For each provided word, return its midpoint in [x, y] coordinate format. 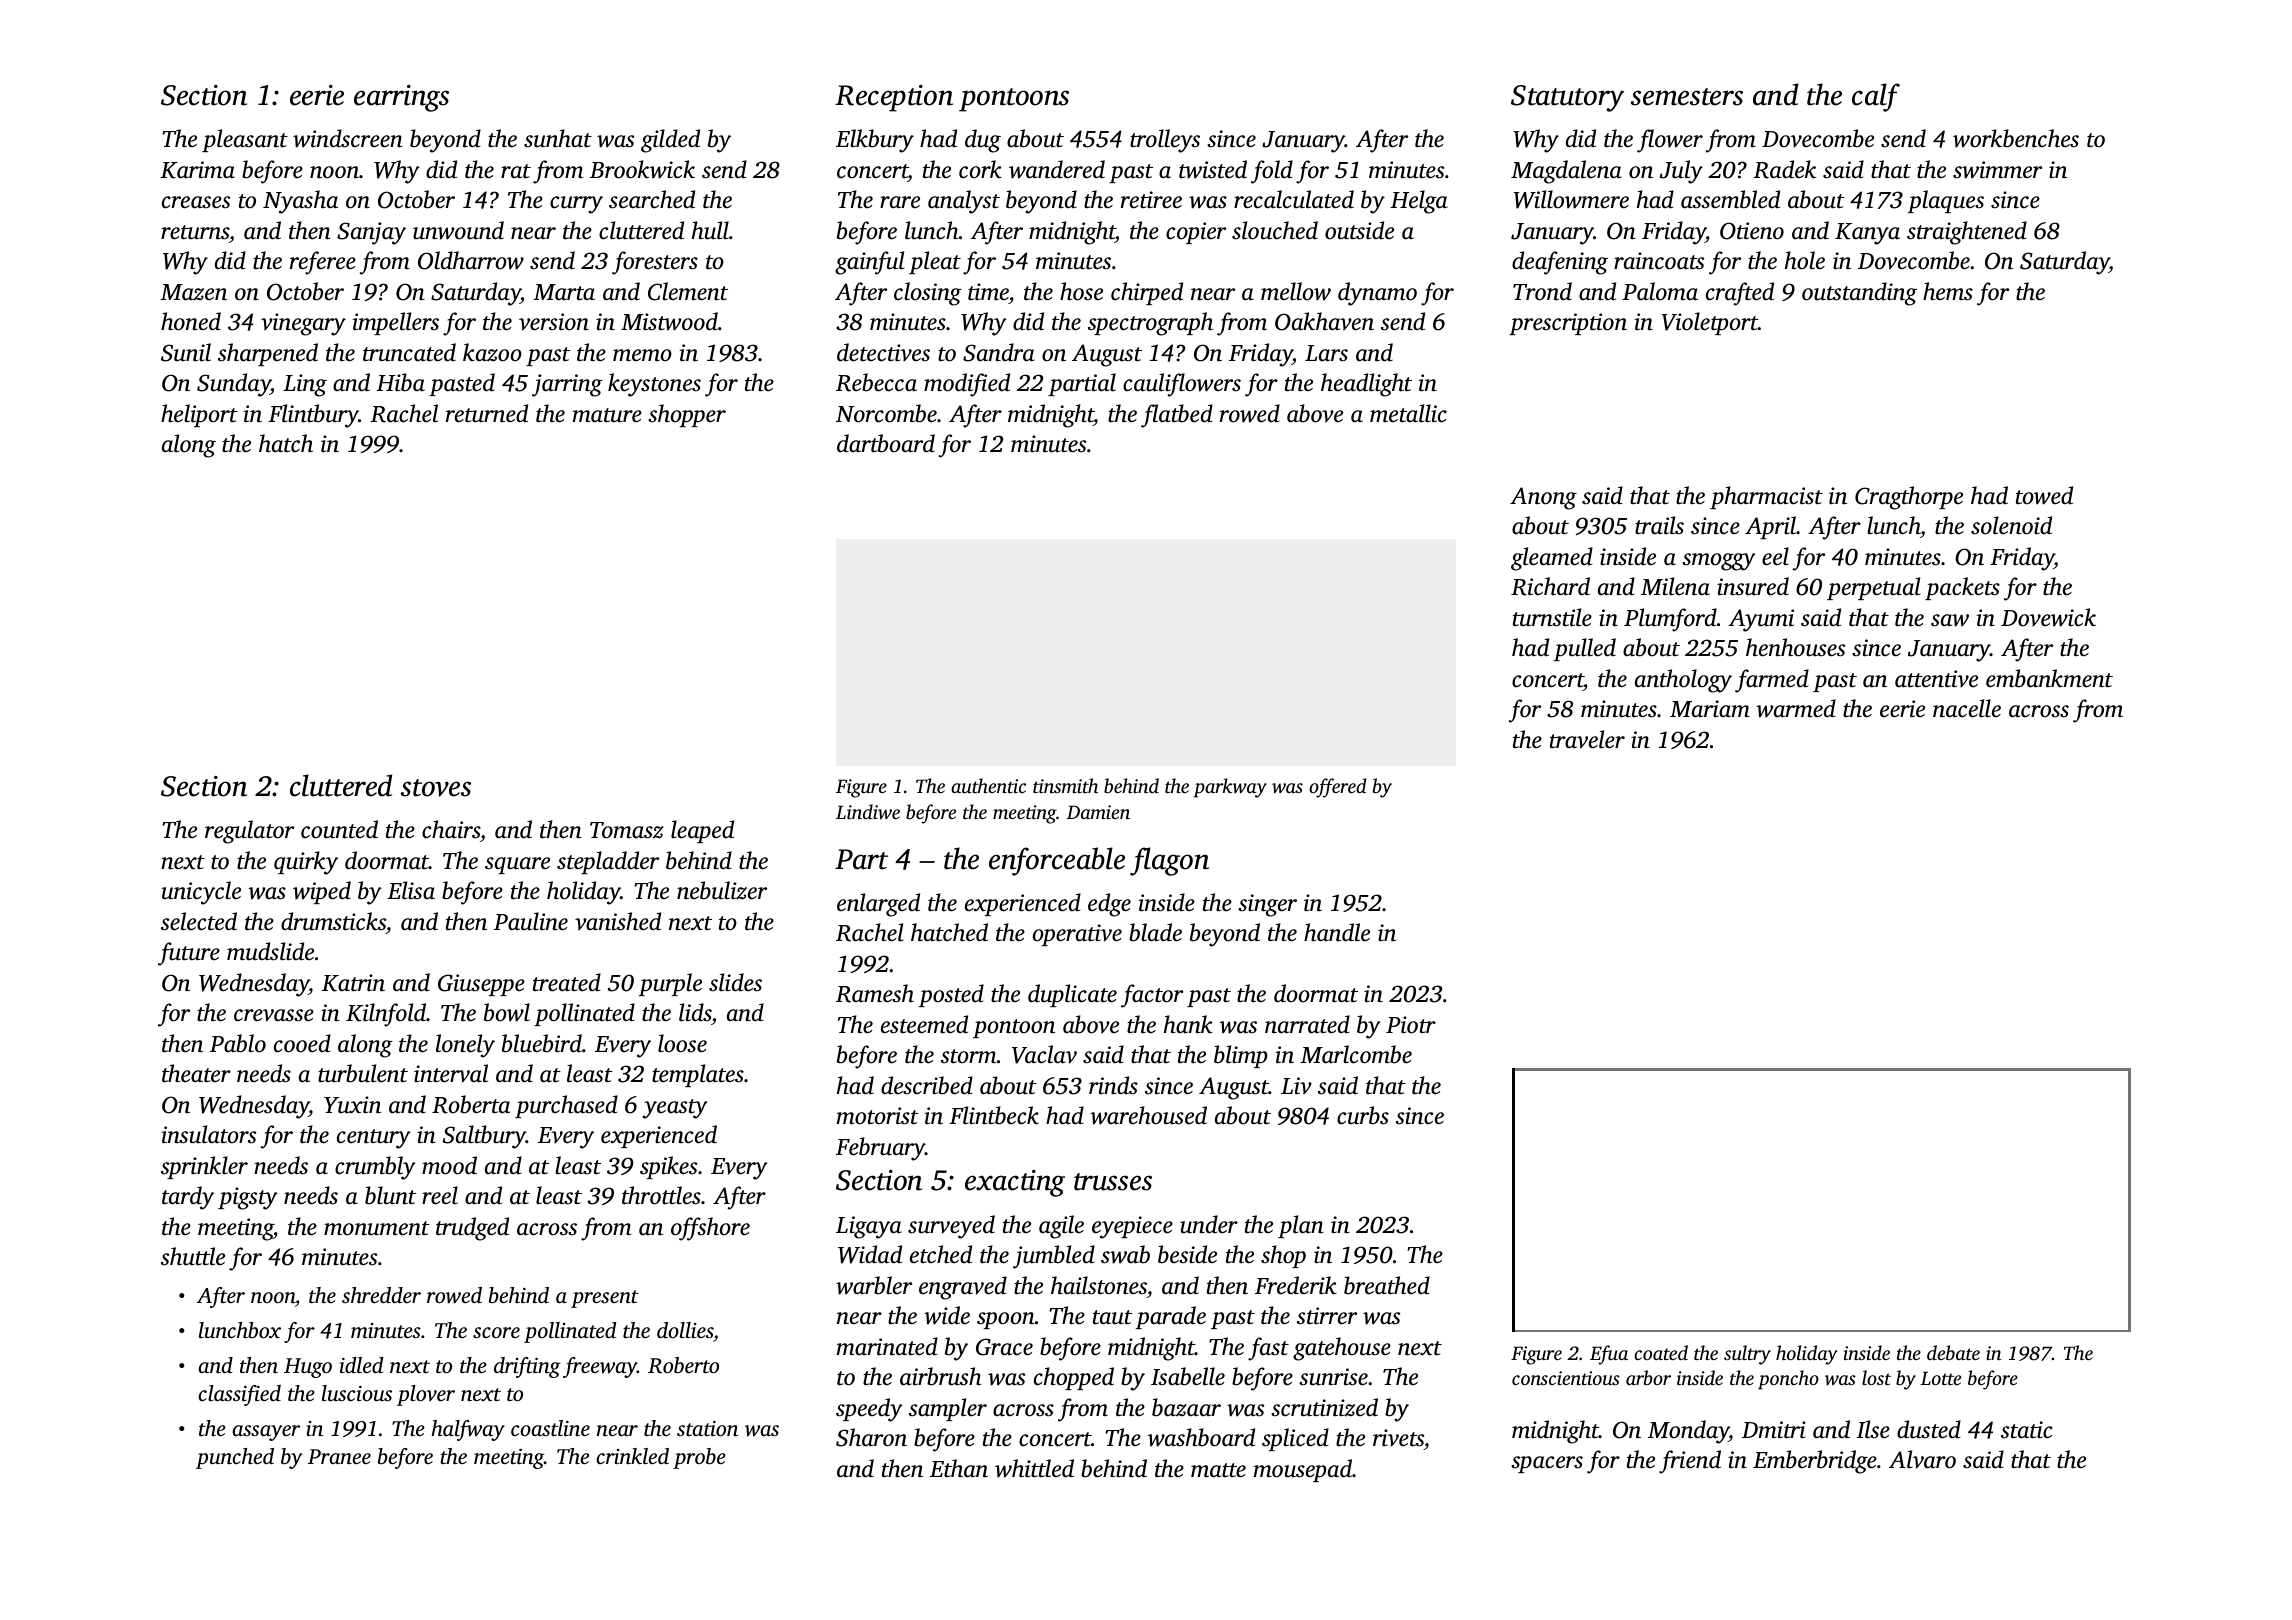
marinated [887, 1346]
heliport [199, 415]
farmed [1772, 681]
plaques [1946, 201]
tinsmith [1065, 785]
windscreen [348, 138]
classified [239, 1395]
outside [1359, 230]
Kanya [1867, 234]
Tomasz [626, 830]
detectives [883, 352]
